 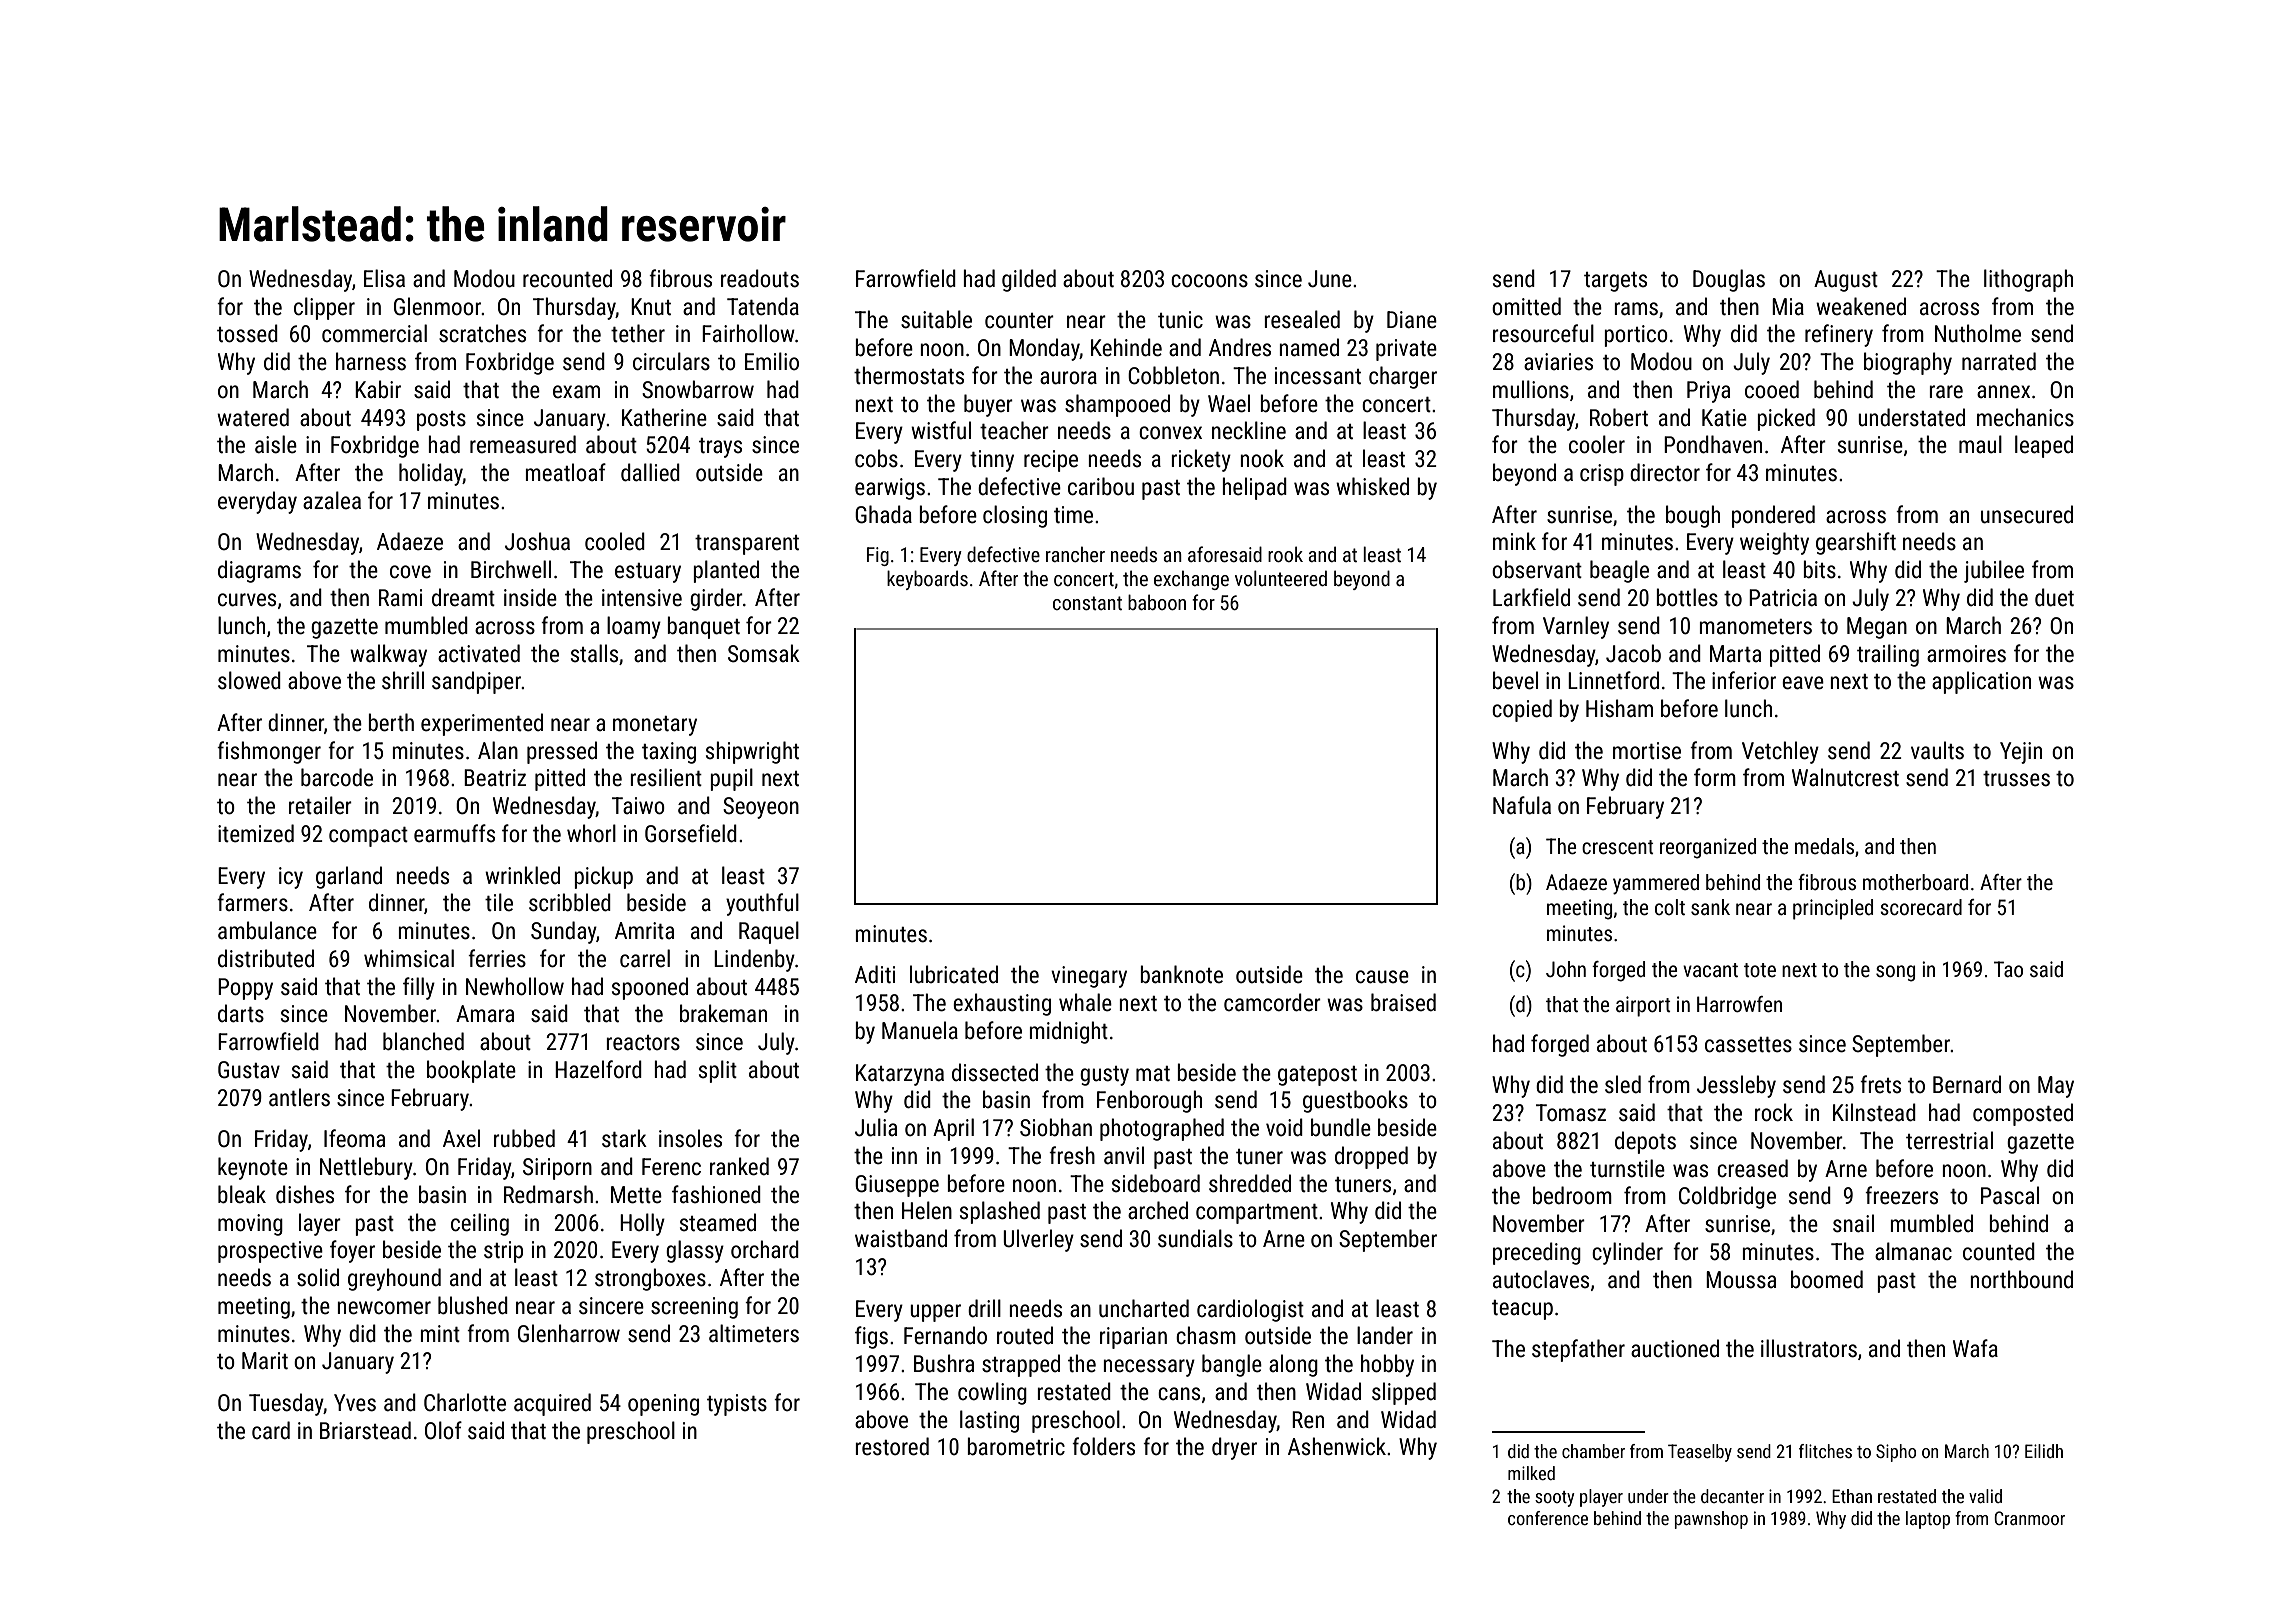 What do you see at coordinates (2003, 392) in the image?
I see `annex` at bounding box center [2003, 392].
